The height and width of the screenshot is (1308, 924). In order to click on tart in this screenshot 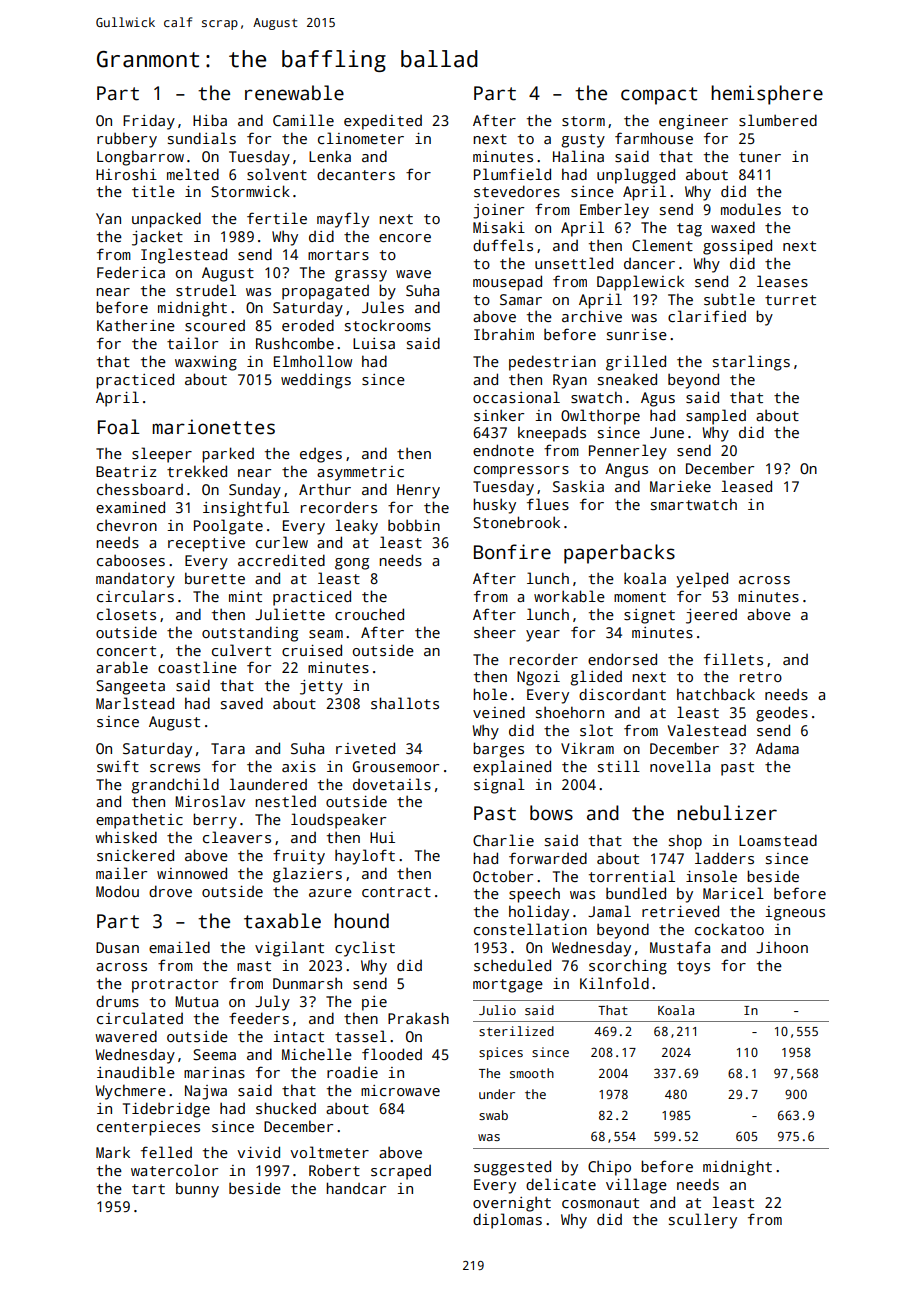, I will do `click(148, 1189)`.
